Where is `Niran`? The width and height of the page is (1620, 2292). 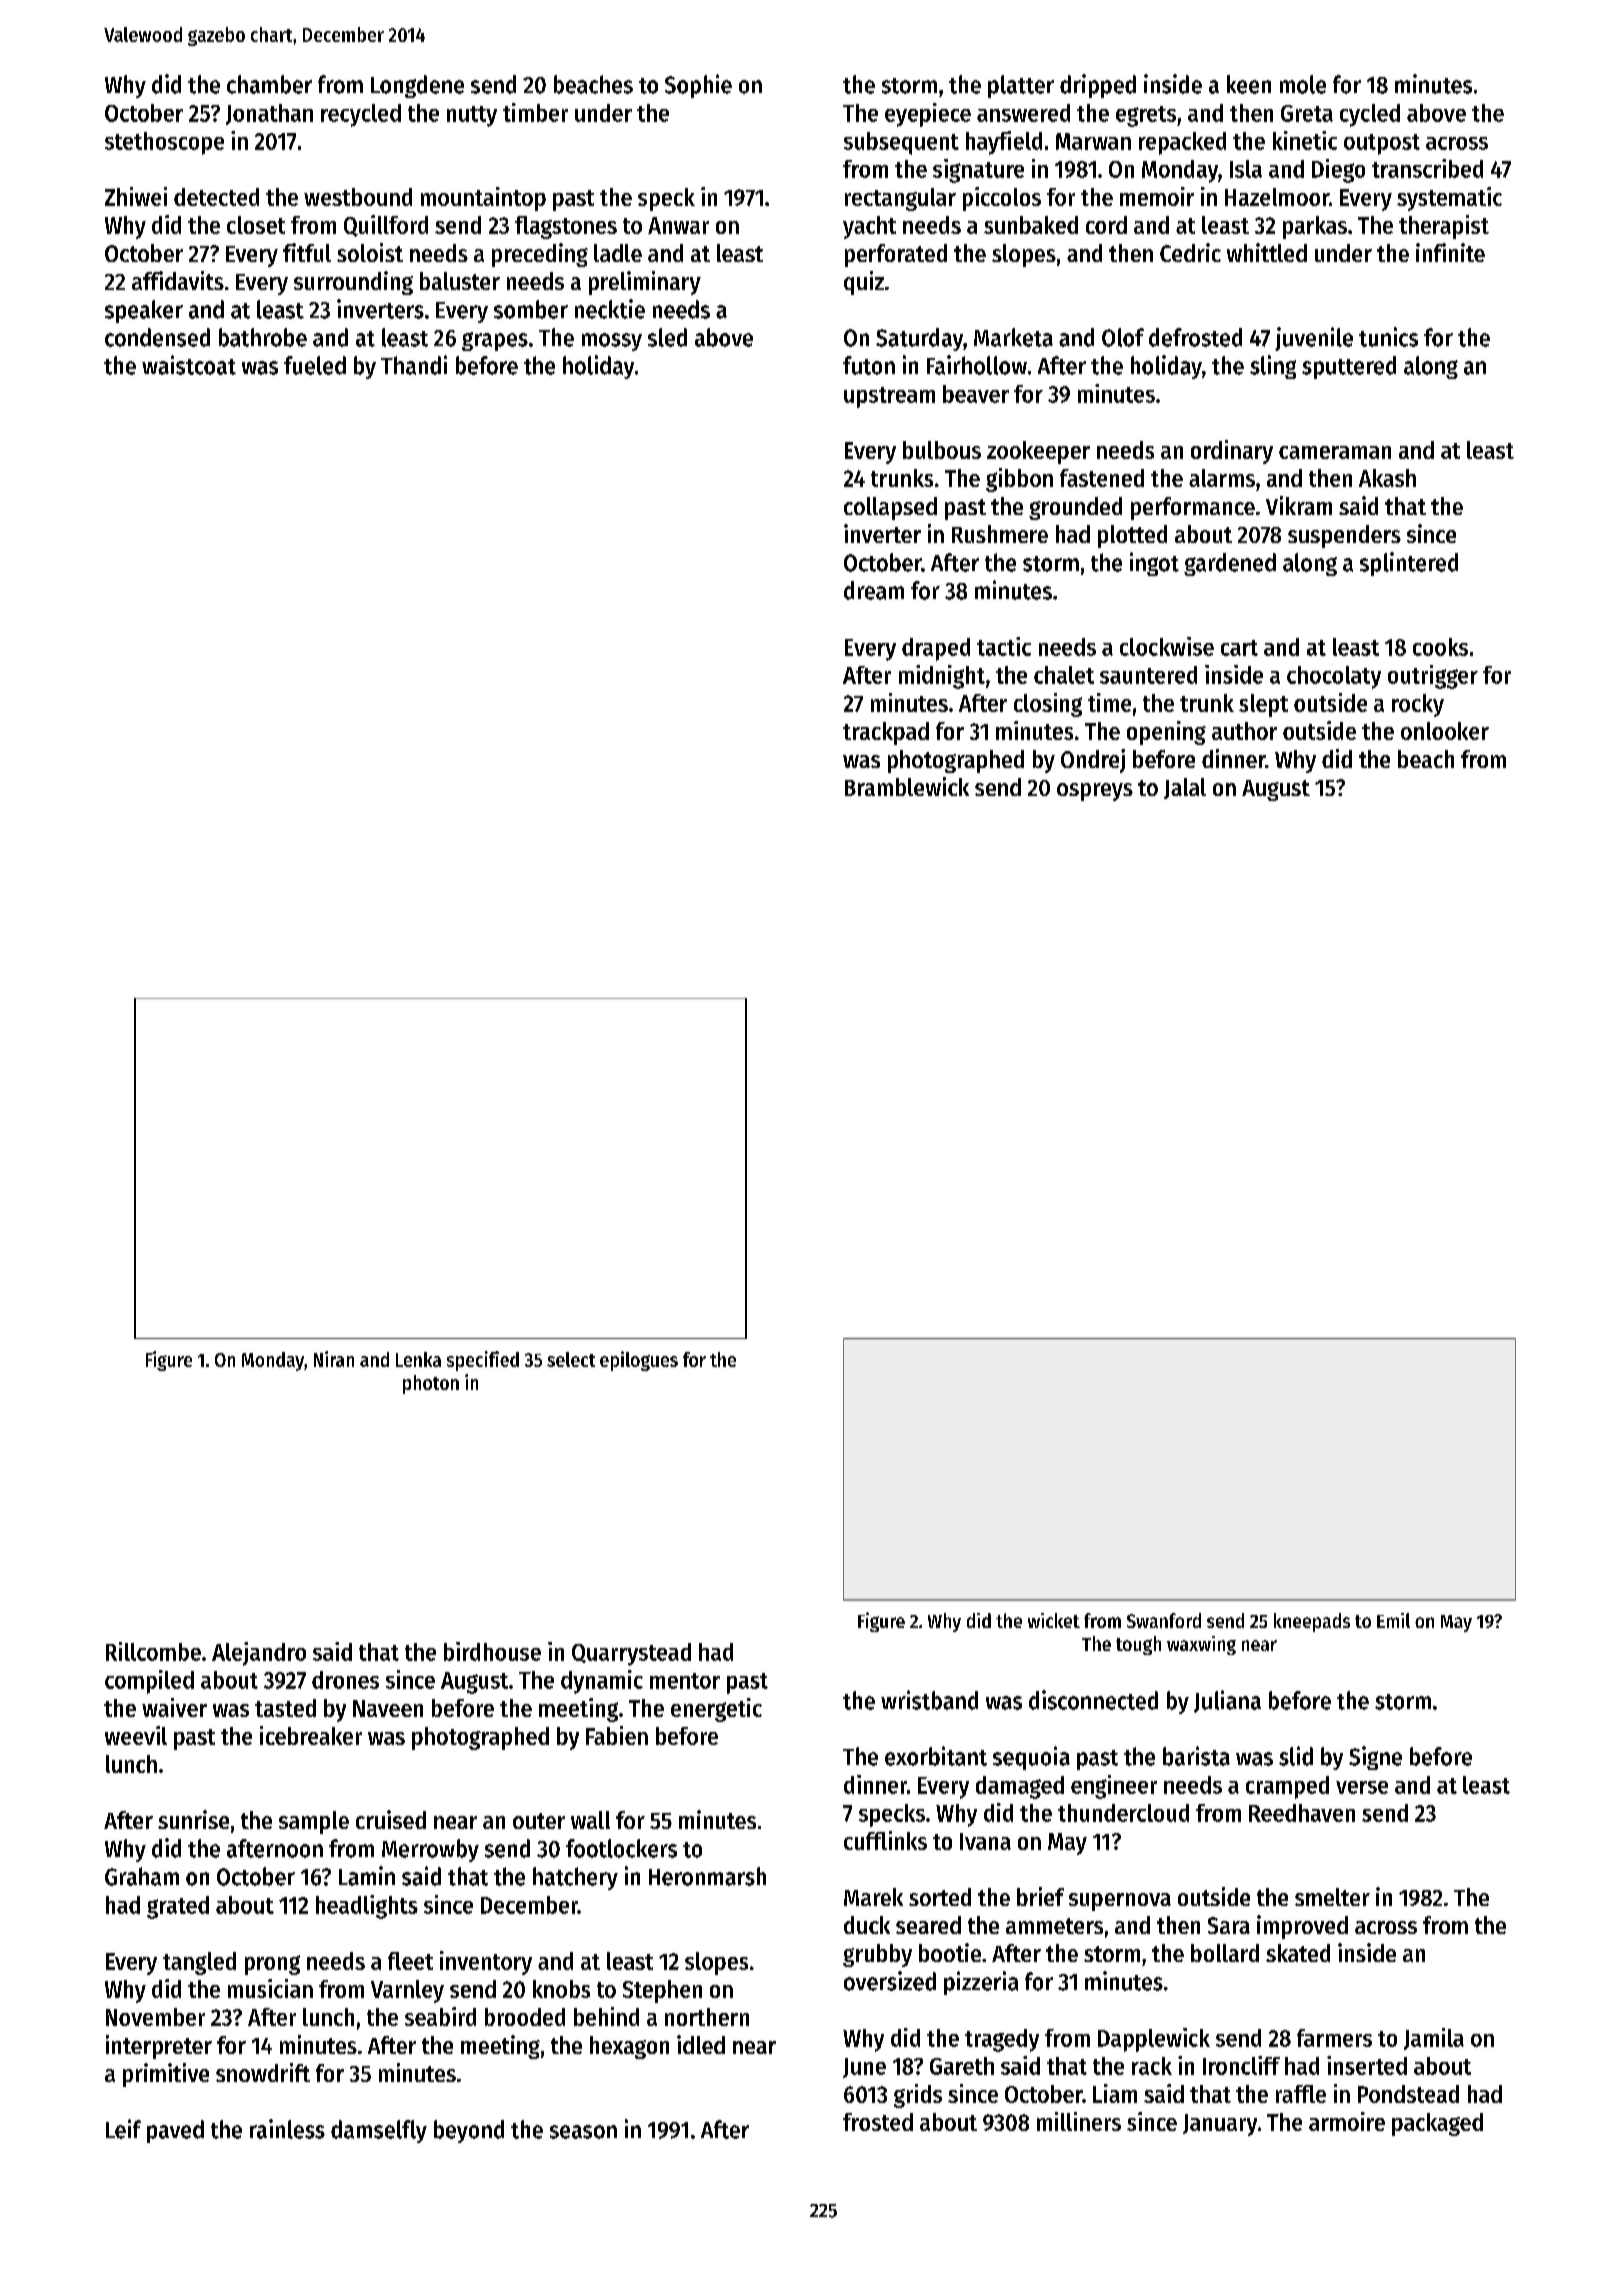
Niran is located at coordinates (334, 1359).
